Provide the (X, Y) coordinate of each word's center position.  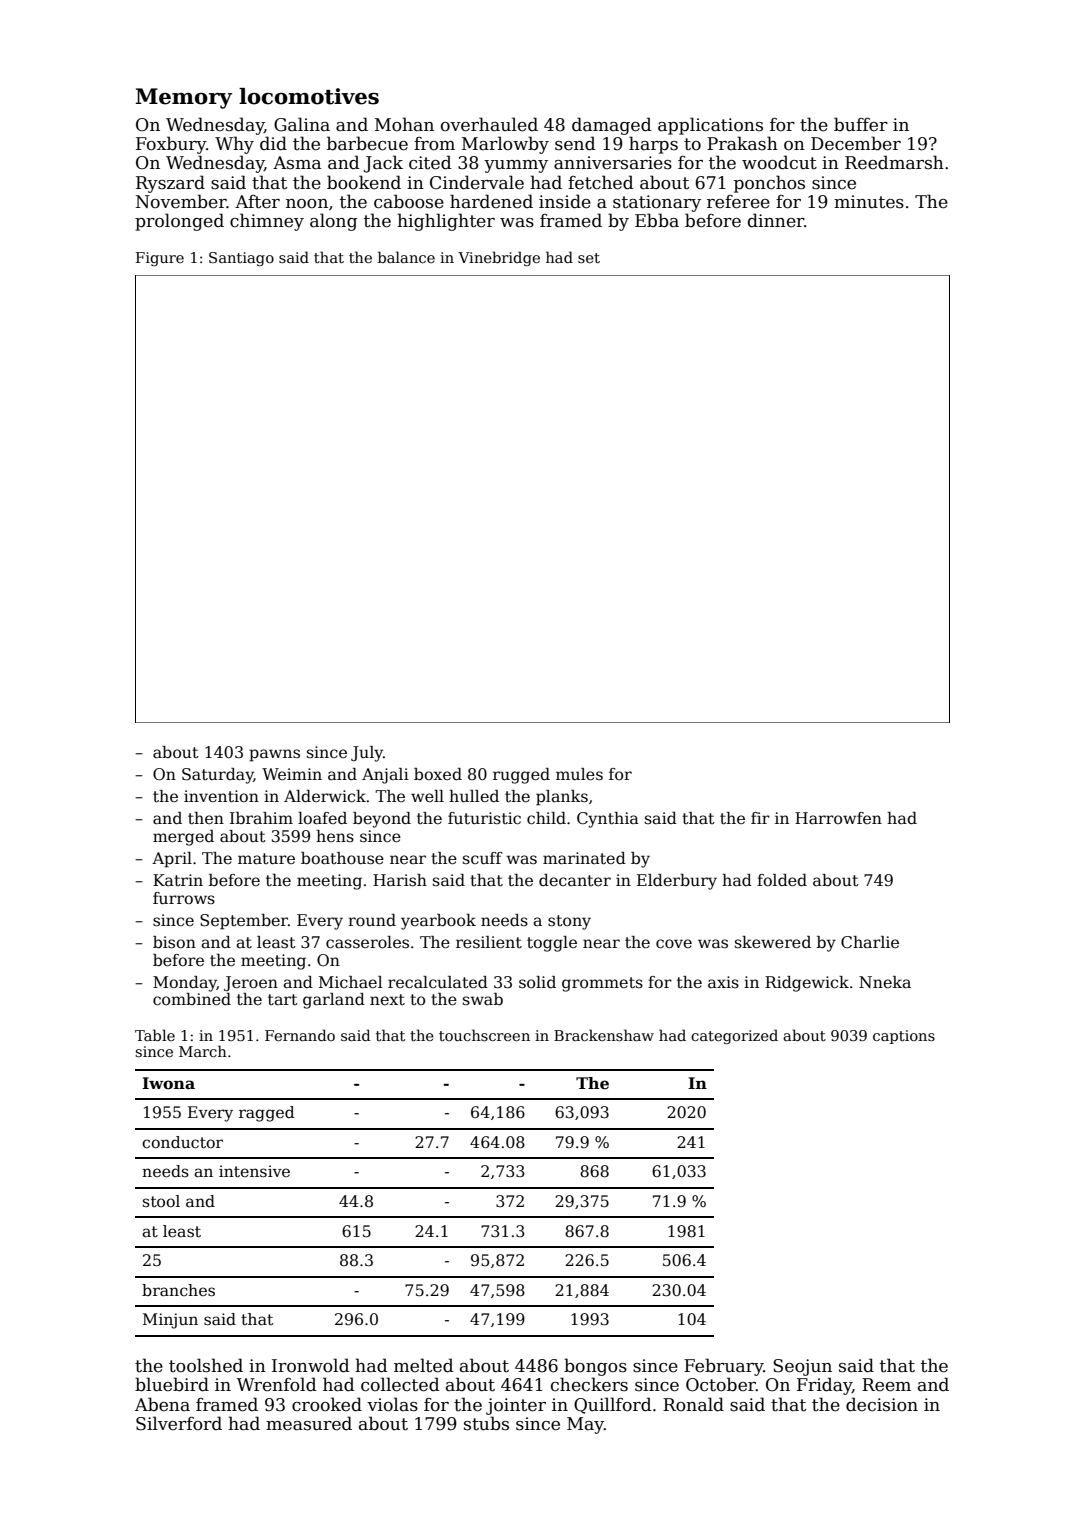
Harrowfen (838, 818)
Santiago (241, 259)
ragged (267, 1114)
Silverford (179, 1423)
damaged (612, 126)
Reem (886, 1385)
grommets (602, 984)
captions (904, 1037)
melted (424, 1365)
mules (579, 774)
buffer (861, 124)
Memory (184, 98)
